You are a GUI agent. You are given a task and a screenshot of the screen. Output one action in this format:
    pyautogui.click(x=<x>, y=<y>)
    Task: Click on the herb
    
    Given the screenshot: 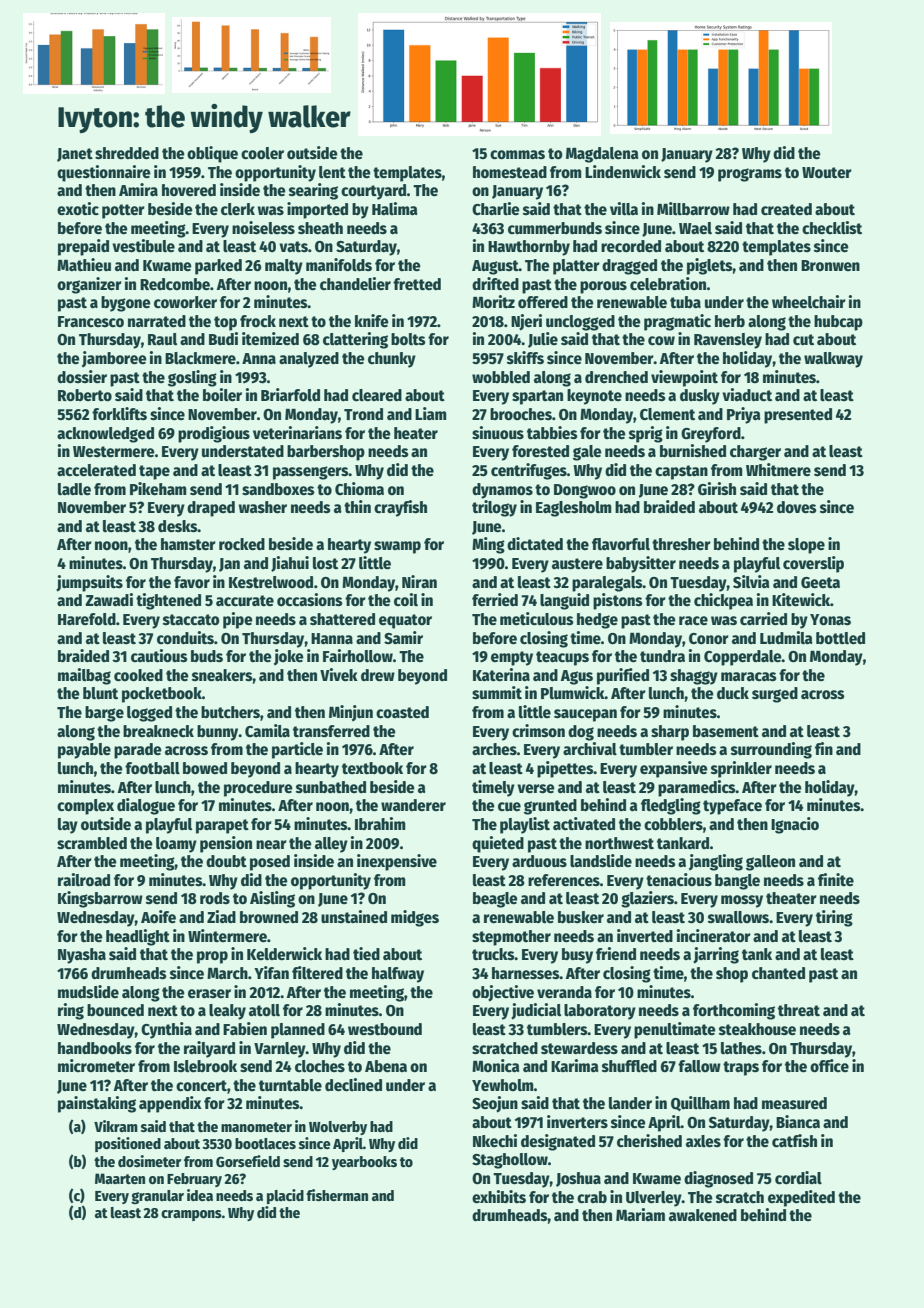 What is the action you would take?
    pyautogui.click(x=730, y=321)
